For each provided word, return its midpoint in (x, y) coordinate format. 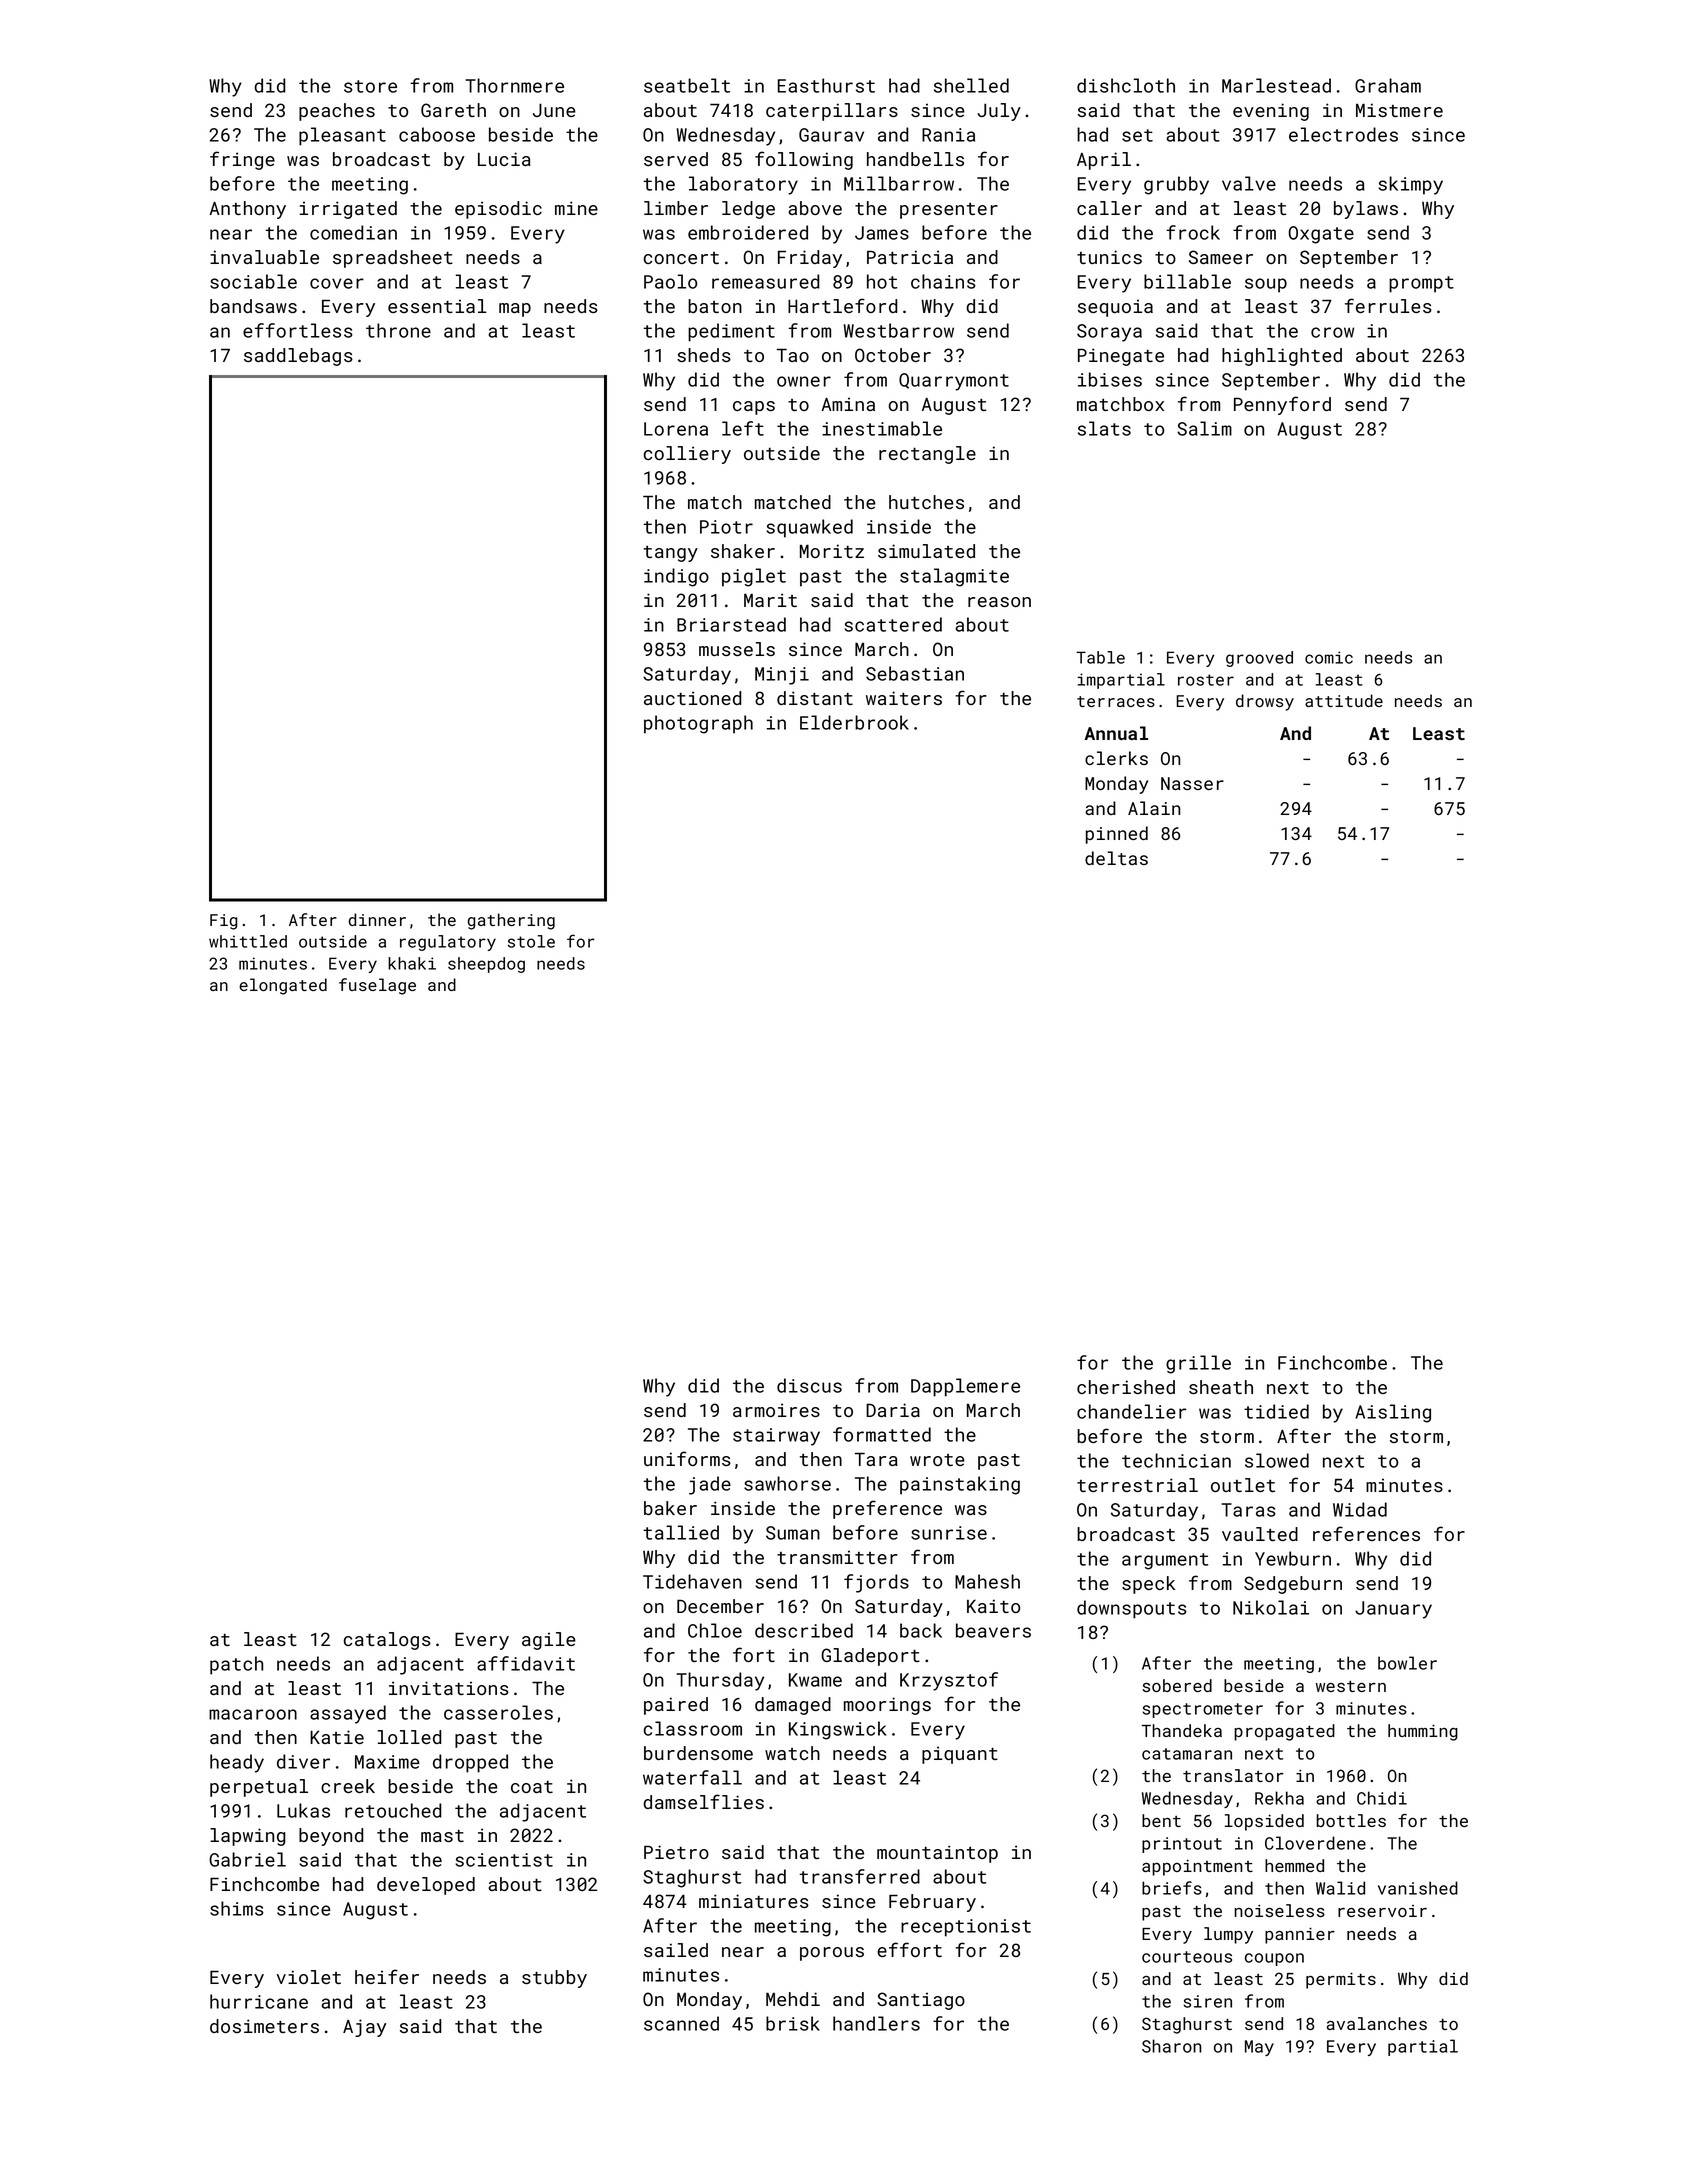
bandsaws (253, 306)
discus (809, 1385)
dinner (377, 919)
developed (426, 1886)
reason (999, 602)
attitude (1344, 700)
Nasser (1192, 783)
